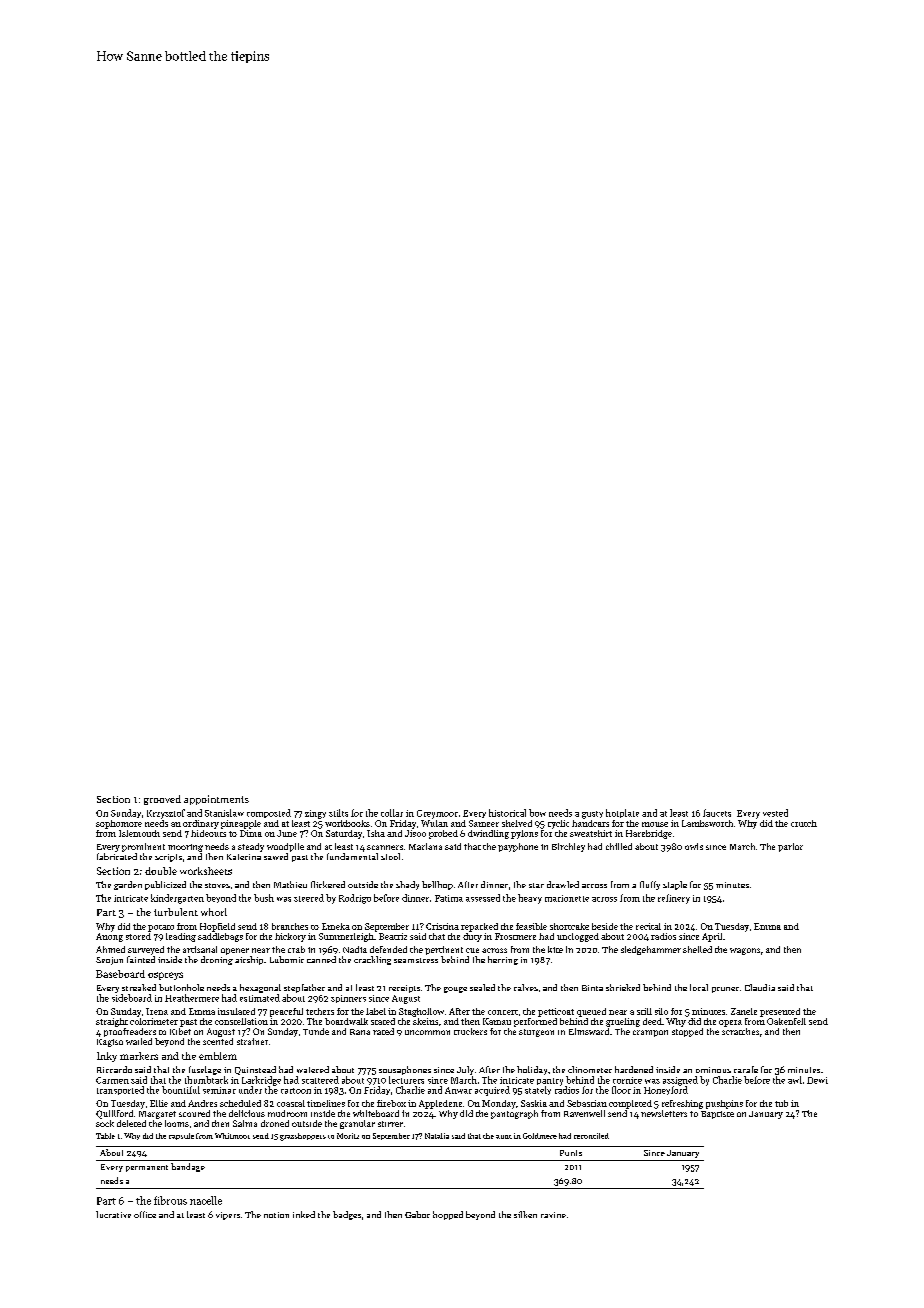 The image size is (924, 1308). What do you see at coordinates (745, 951) in the page?
I see `wagons` at bounding box center [745, 951].
